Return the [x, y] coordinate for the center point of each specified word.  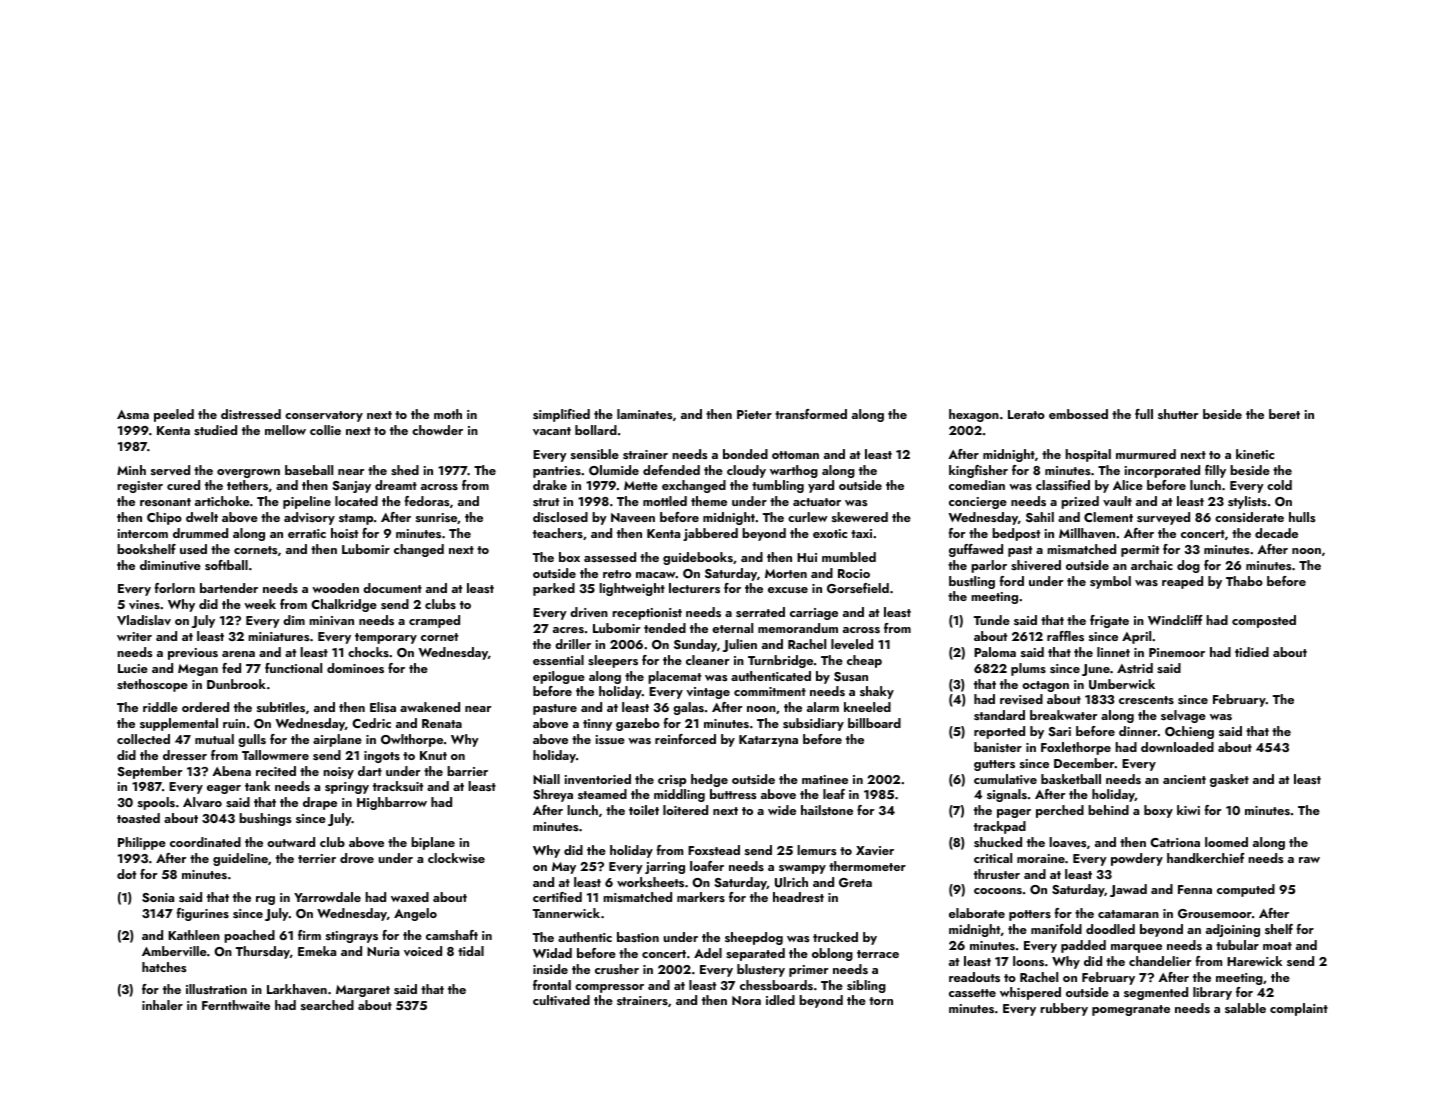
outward [291, 842]
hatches [164, 967]
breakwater [1064, 715]
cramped [434, 621]
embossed [1078, 414]
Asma [133, 414]
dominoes [355, 668]
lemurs [816, 850]
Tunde [992, 620]
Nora [746, 1000]
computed [1246, 890]
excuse [788, 590]
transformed [811, 414]
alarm [823, 707]
